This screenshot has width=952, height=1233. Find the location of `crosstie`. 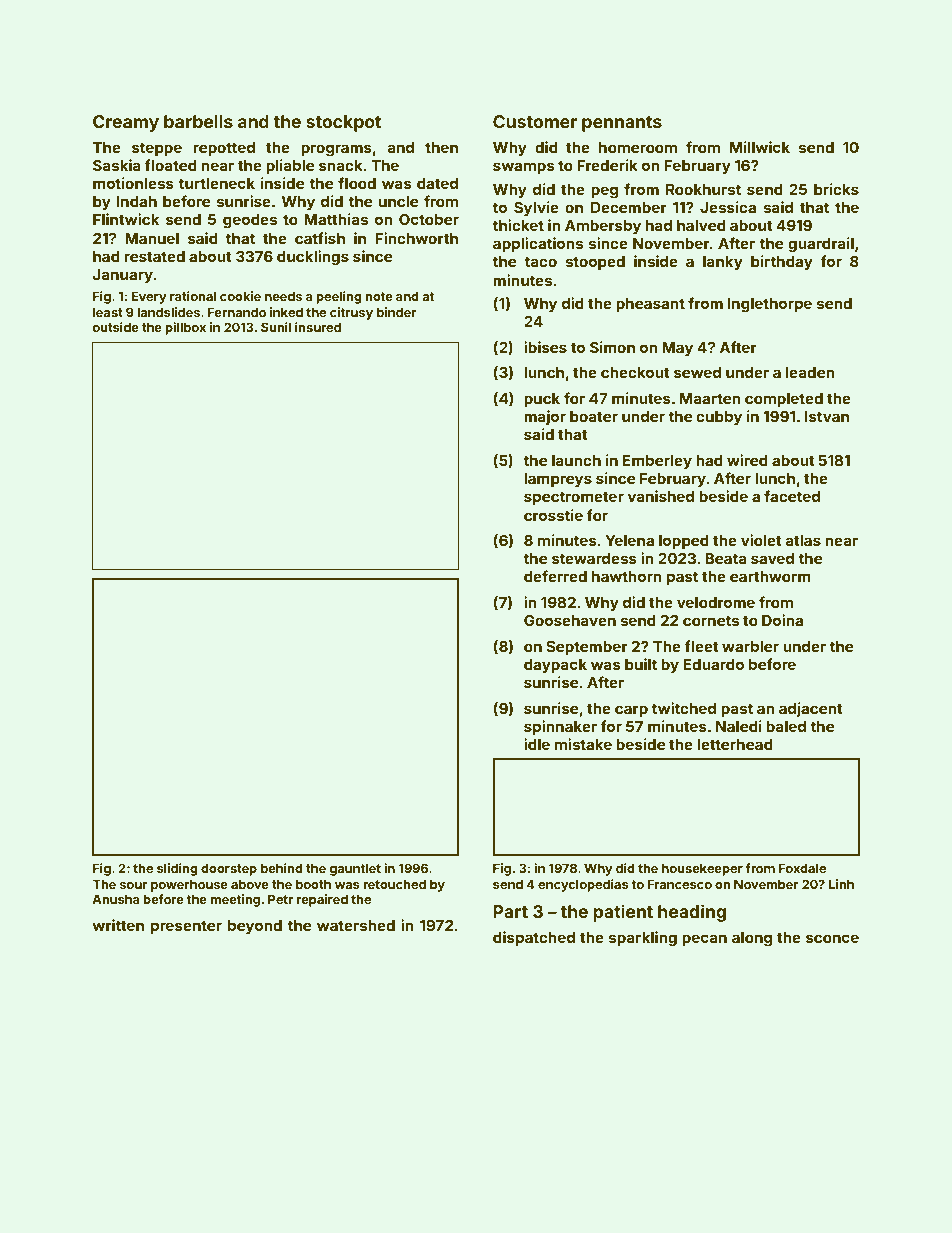

crosstie is located at coordinates (553, 515).
